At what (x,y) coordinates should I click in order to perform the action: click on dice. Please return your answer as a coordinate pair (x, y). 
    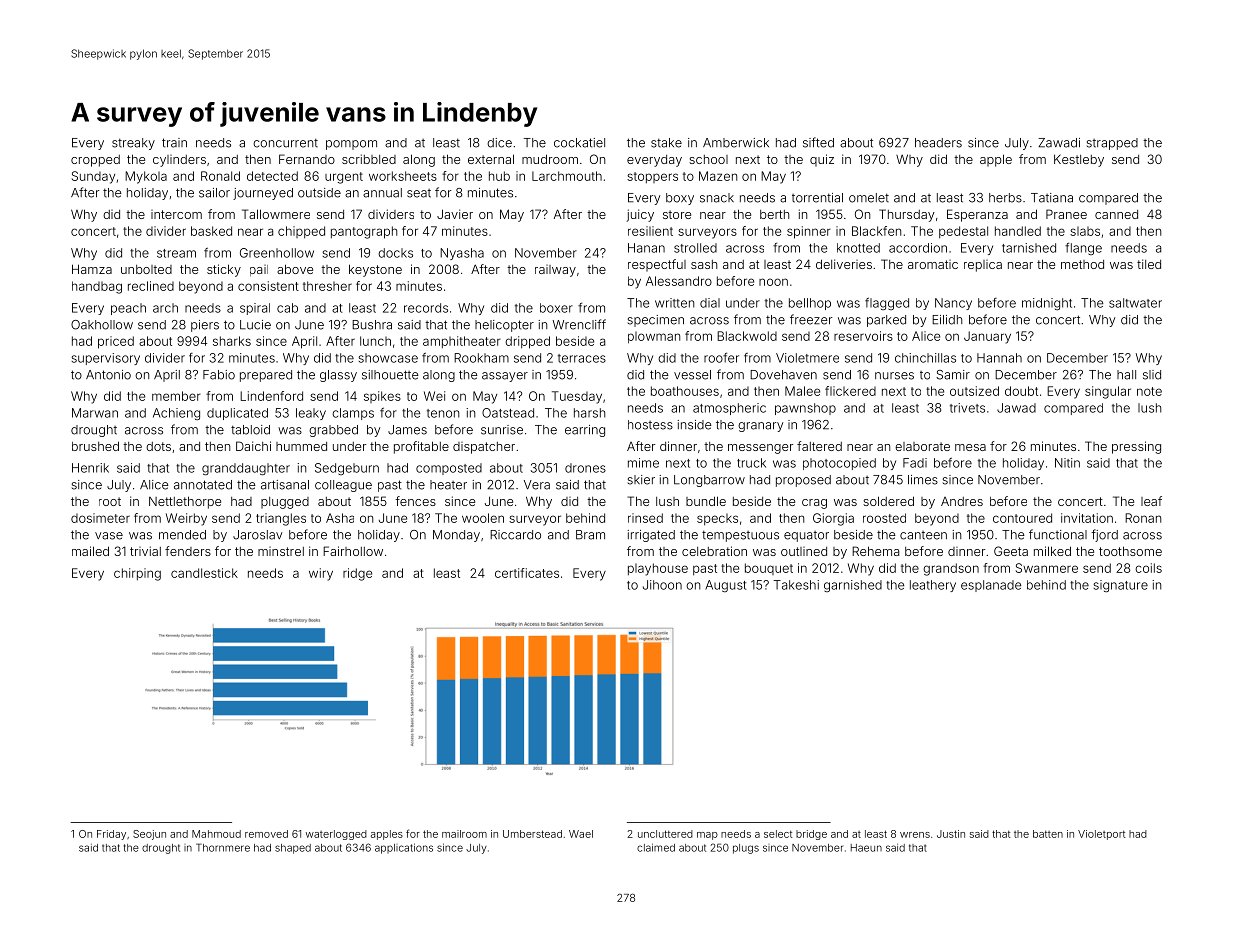
    Looking at the image, I should click on (499, 143).
